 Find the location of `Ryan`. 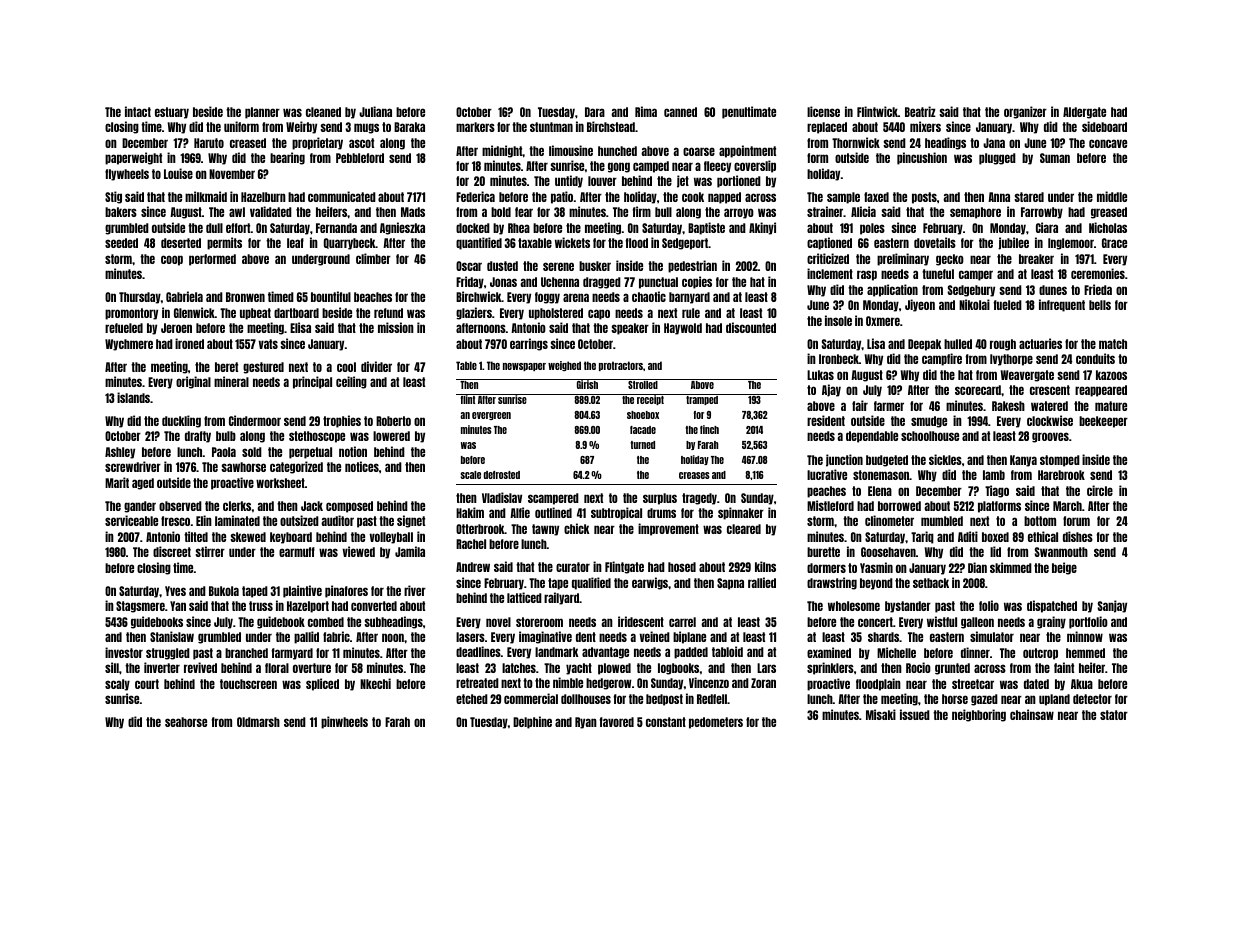

Ryan is located at coordinates (586, 723).
